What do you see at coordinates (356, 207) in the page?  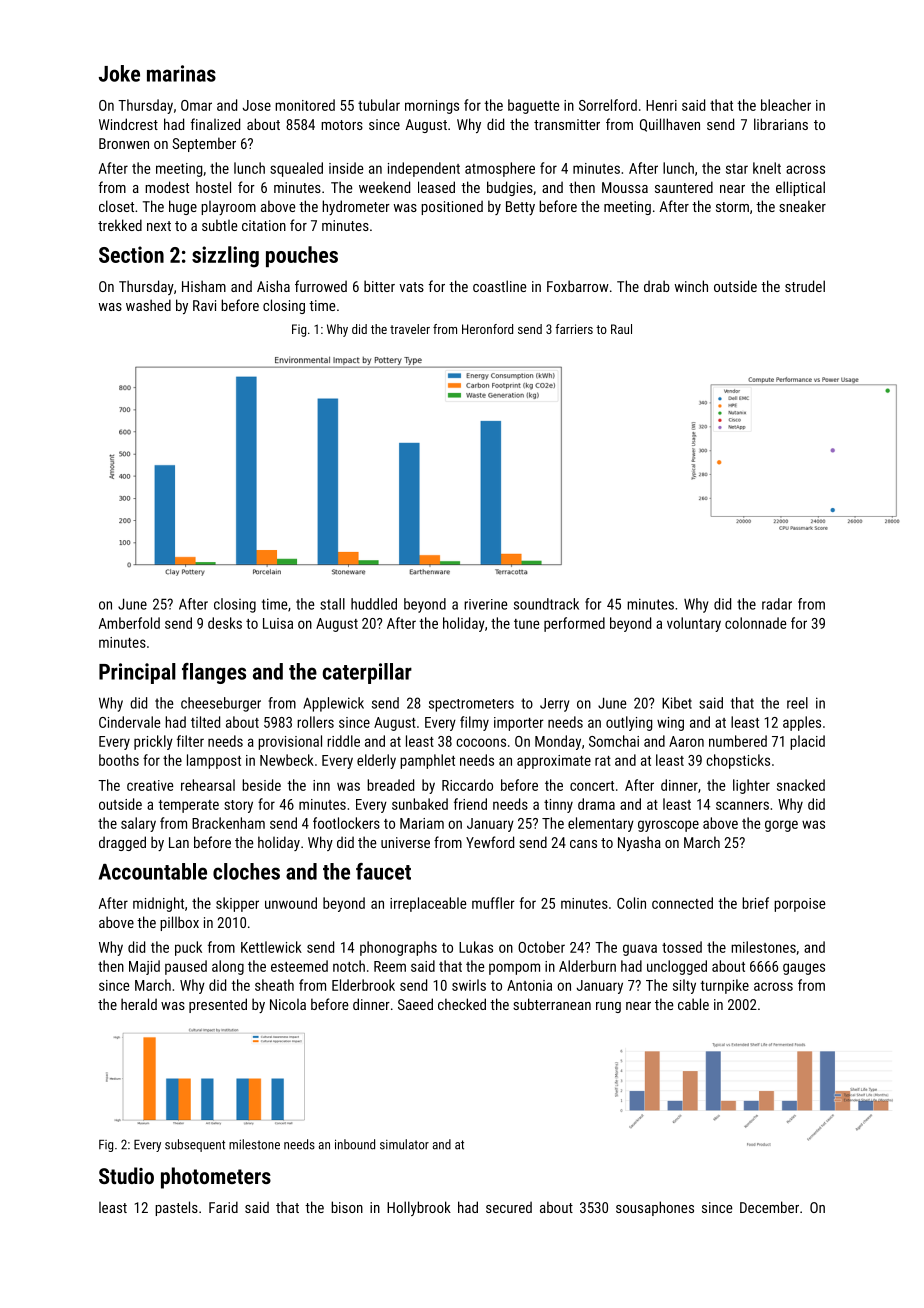 I see `hydrometer` at bounding box center [356, 207].
